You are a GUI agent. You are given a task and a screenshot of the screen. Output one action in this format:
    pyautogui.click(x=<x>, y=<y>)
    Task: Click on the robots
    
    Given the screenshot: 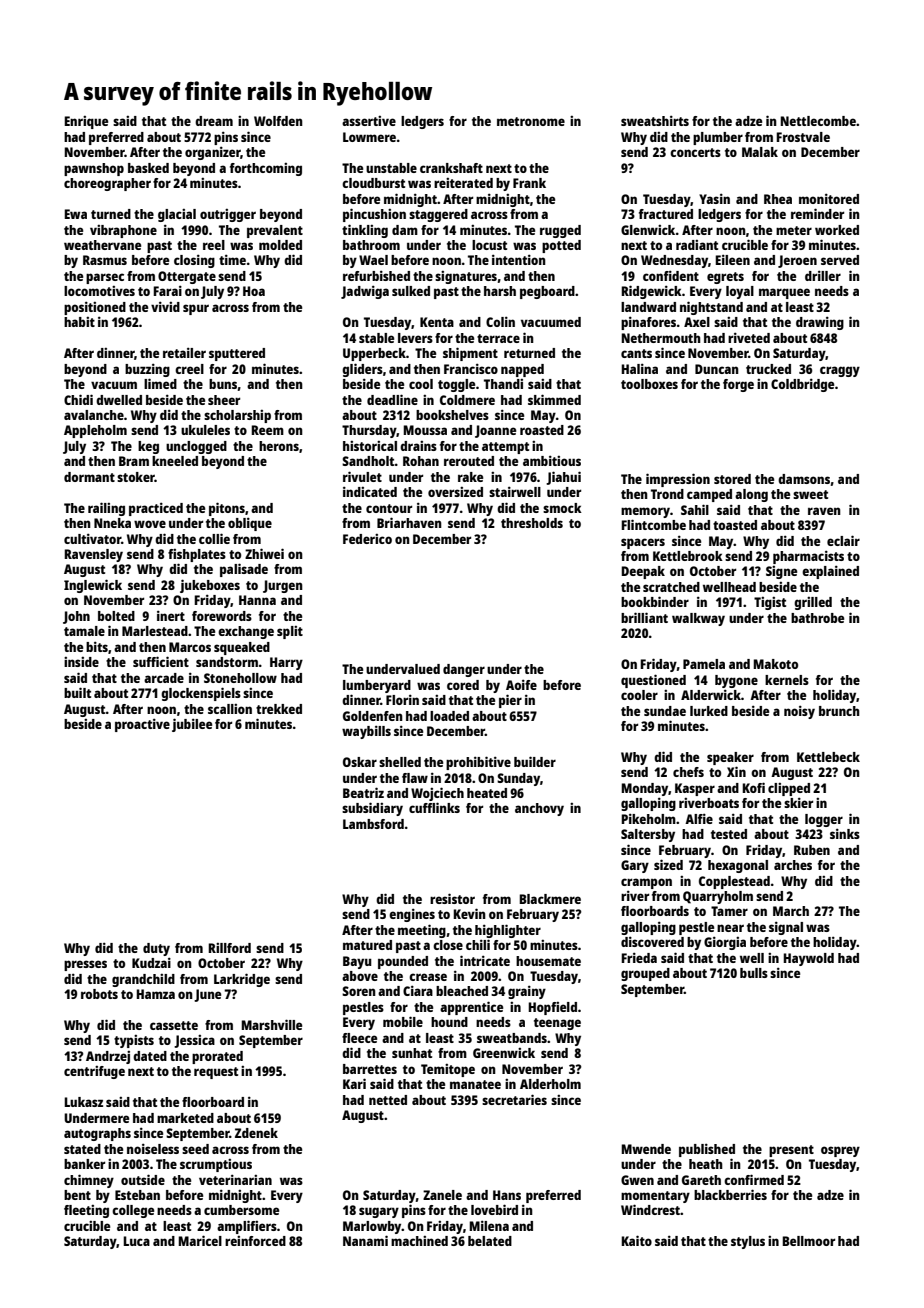 What is the action you would take?
    pyautogui.click(x=99, y=994)
